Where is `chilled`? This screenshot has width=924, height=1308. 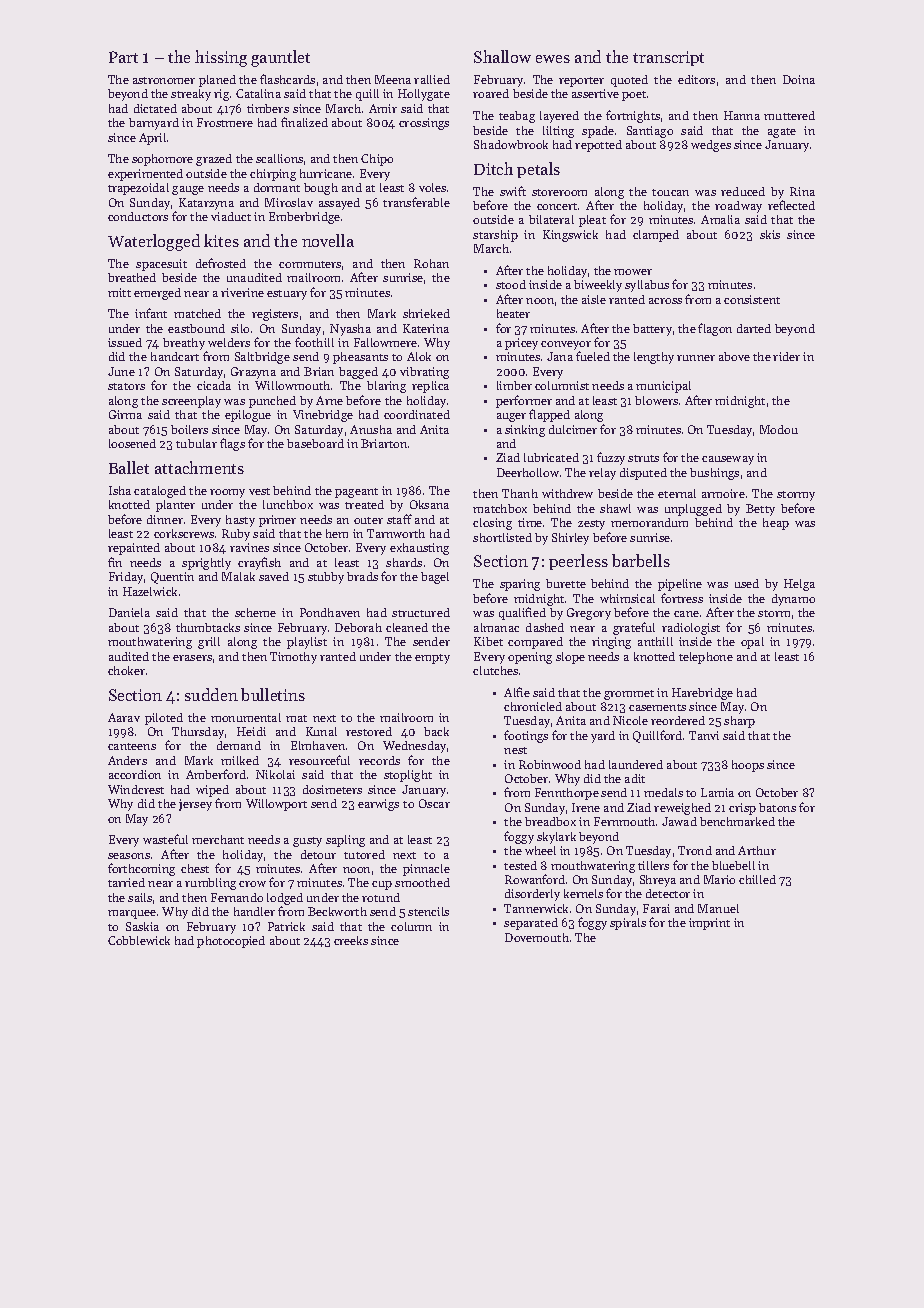 chilled is located at coordinates (757, 879).
